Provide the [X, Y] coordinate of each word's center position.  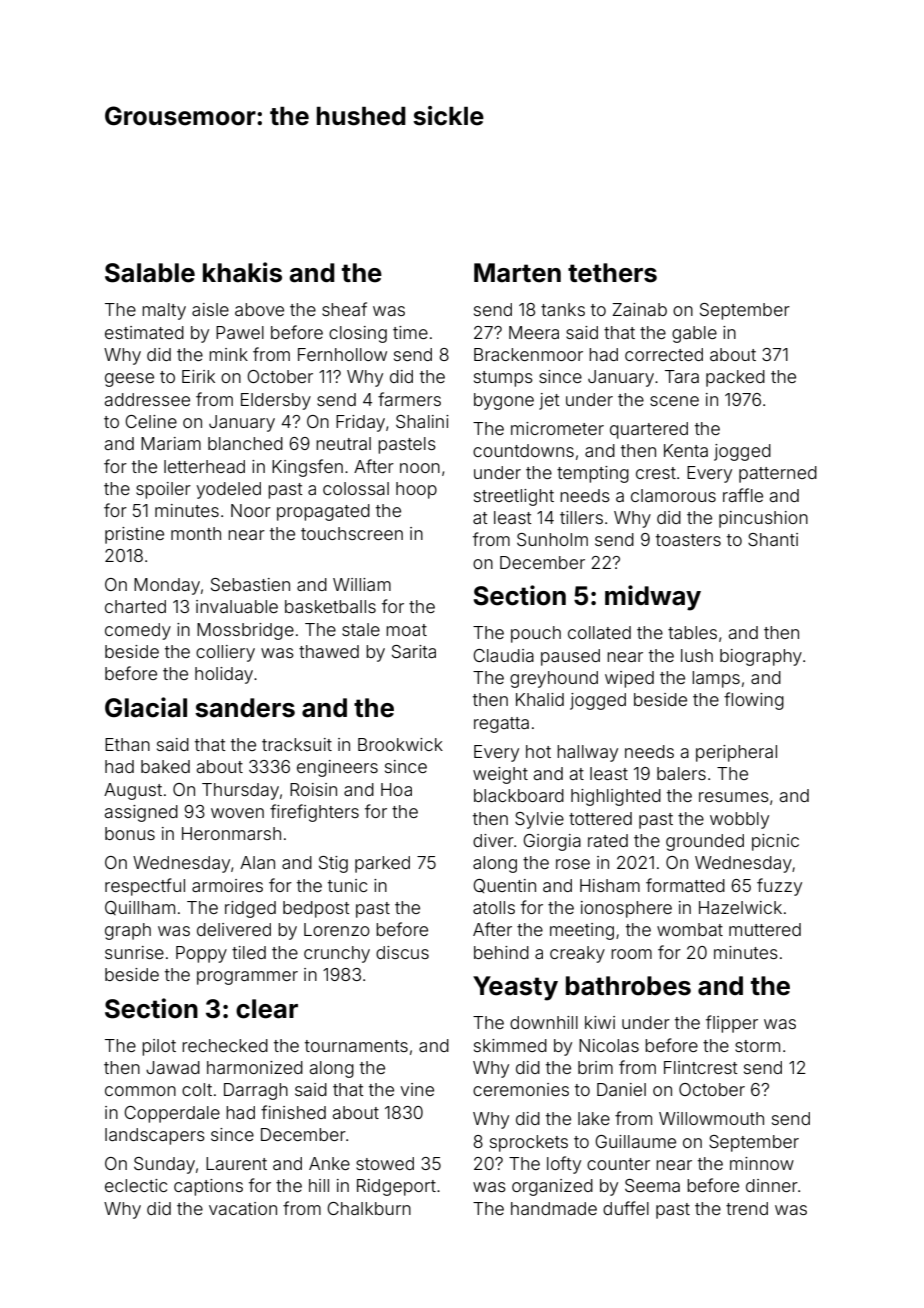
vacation [243, 1208]
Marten [517, 273]
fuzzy [779, 887]
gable [694, 334]
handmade [554, 1208]
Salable [150, 273]
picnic [775, 842]
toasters [688, 540]
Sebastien [250, 584]
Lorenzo [337, 929]
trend [747, 1208]
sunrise [134, 952]
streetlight [514, 497]
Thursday [240, 791]
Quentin [504, 886]
